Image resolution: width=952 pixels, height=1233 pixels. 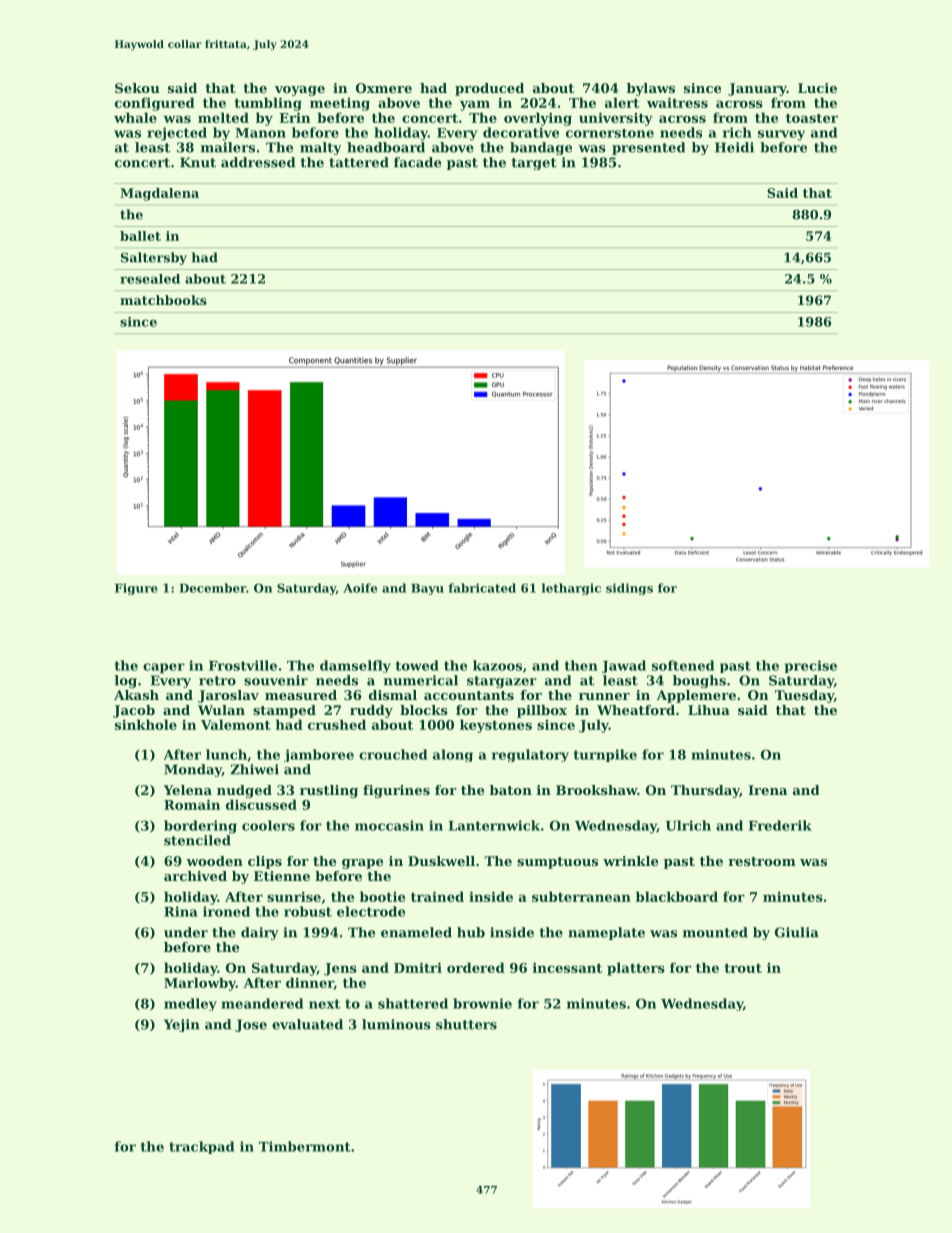 What do you see at coordinates (466, 1024) in the screenshot?
I see `shutters` at bounding box center [466, 1024].
